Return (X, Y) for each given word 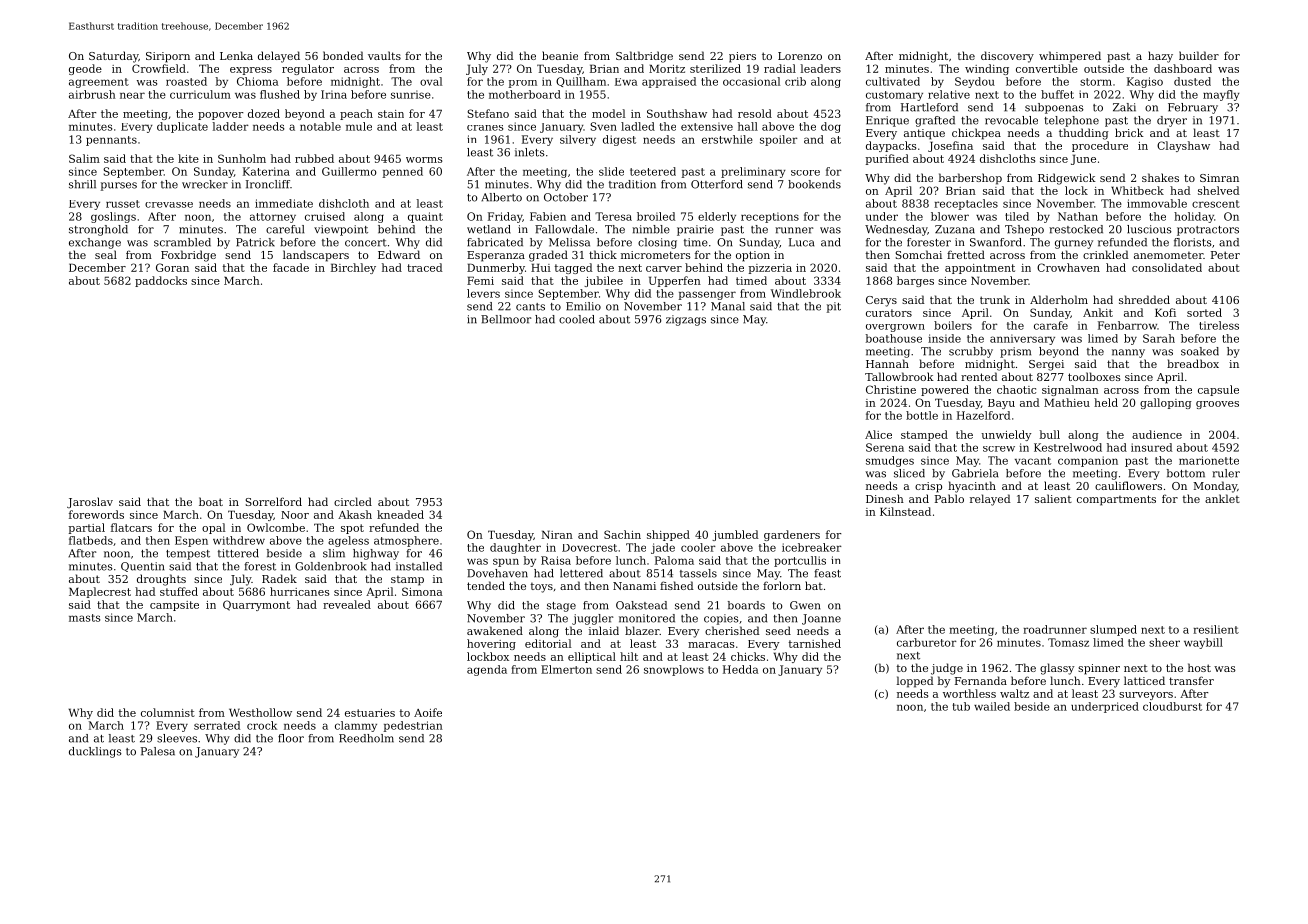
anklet (1222, 498)
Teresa (613, 216)
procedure (1100, 146)
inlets (530, 152)
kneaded (400, 514)
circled (353, 501)
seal (106, 254)
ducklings (95, 752)
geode (85, 69)
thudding (1084, 134)
